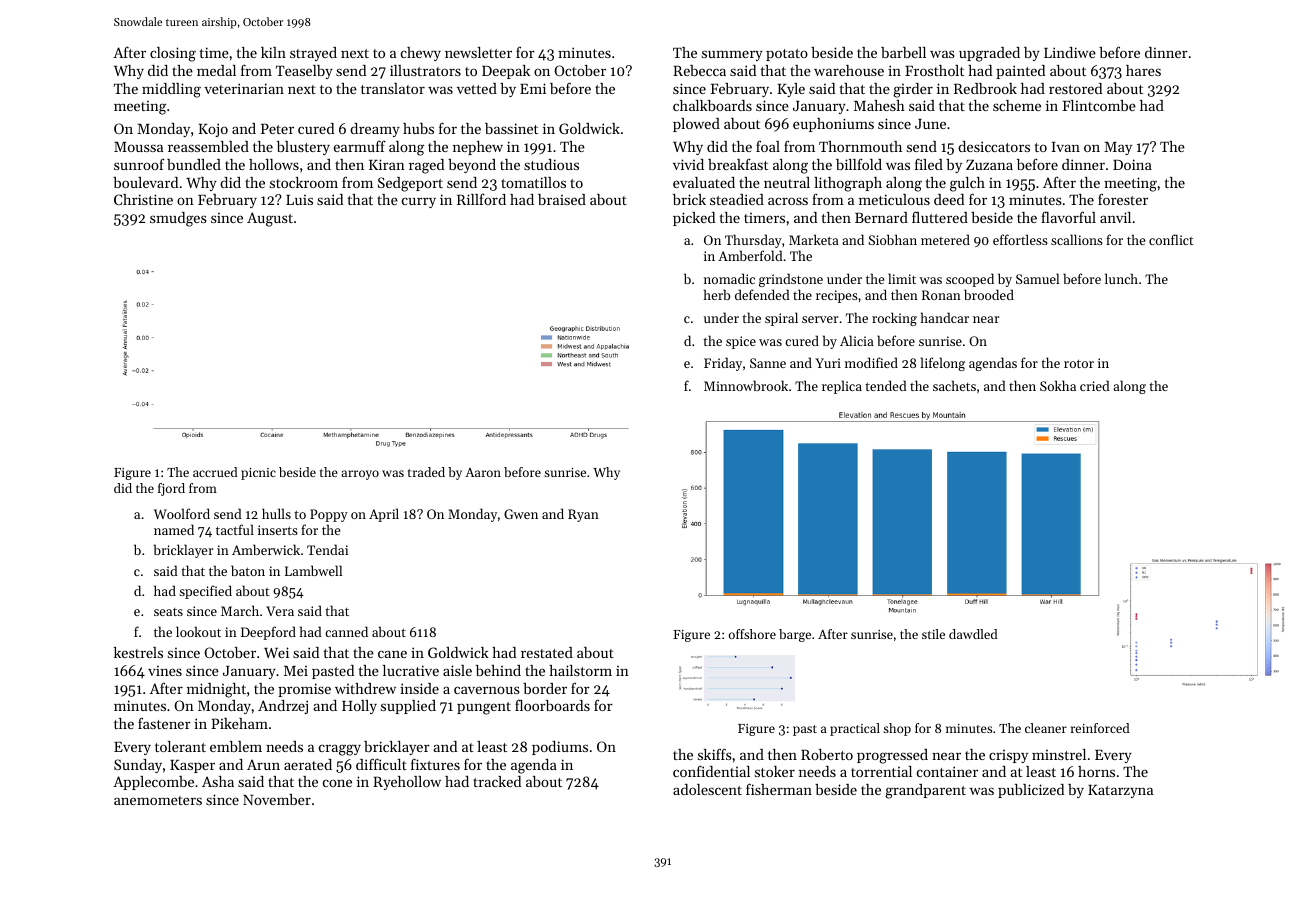  What do you see at coordinates (173, 54) in the screenshot?
I see `closing` at bounding box center [173, 54].
